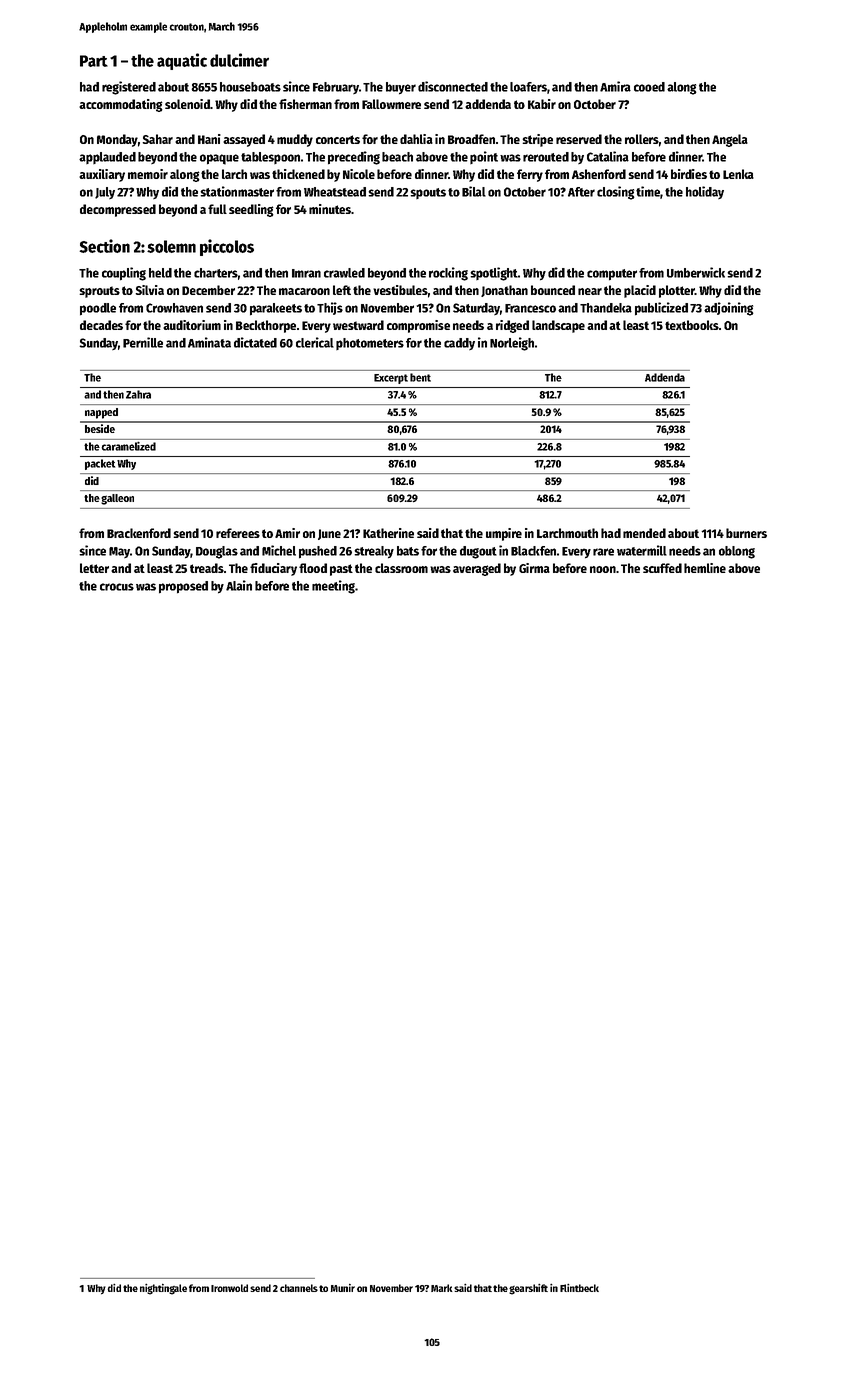 Image resolution: width=849 pixels, height=1400 pixels. I want to click on adjoining, so click(729, 309).
